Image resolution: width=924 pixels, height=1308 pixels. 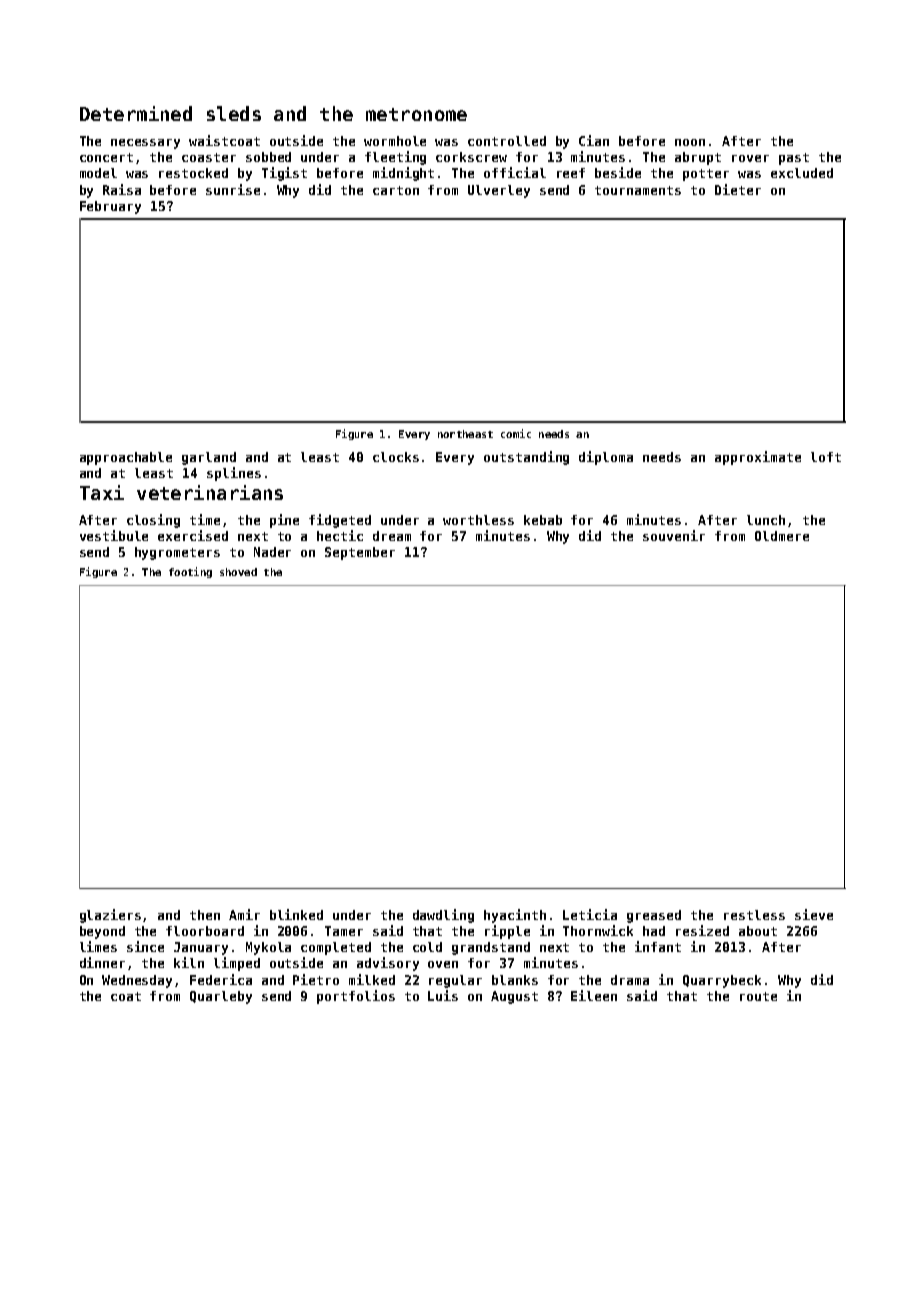 I want to click on past, so click(x=794, y=159).
